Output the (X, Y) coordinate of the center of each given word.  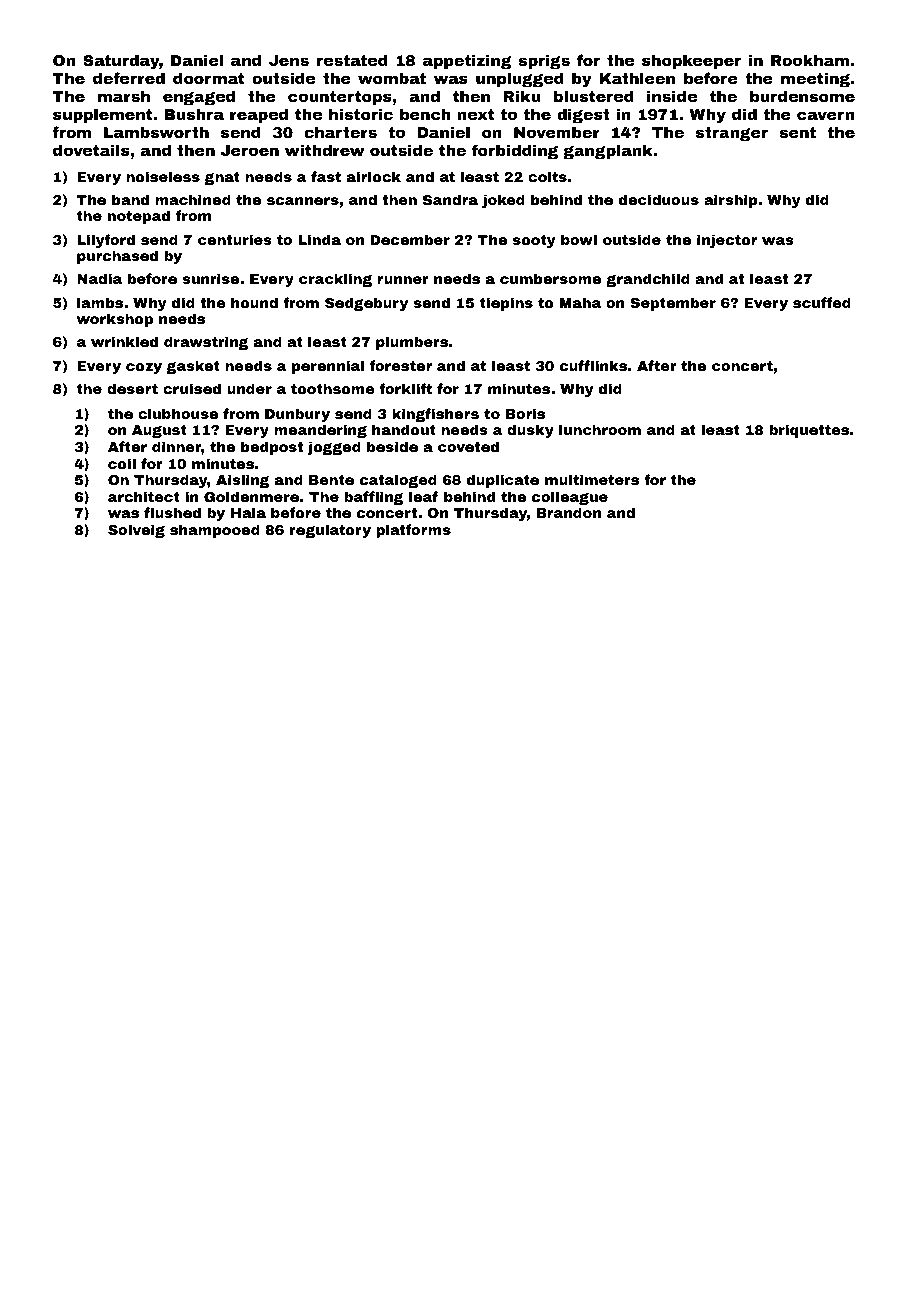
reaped (259, 115)
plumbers (412, 343)
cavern (826, 115)
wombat (392, 78)
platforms (413, 531)
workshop (115, 320)
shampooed (215, 531)
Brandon (569, 512)
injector (727, 241)
